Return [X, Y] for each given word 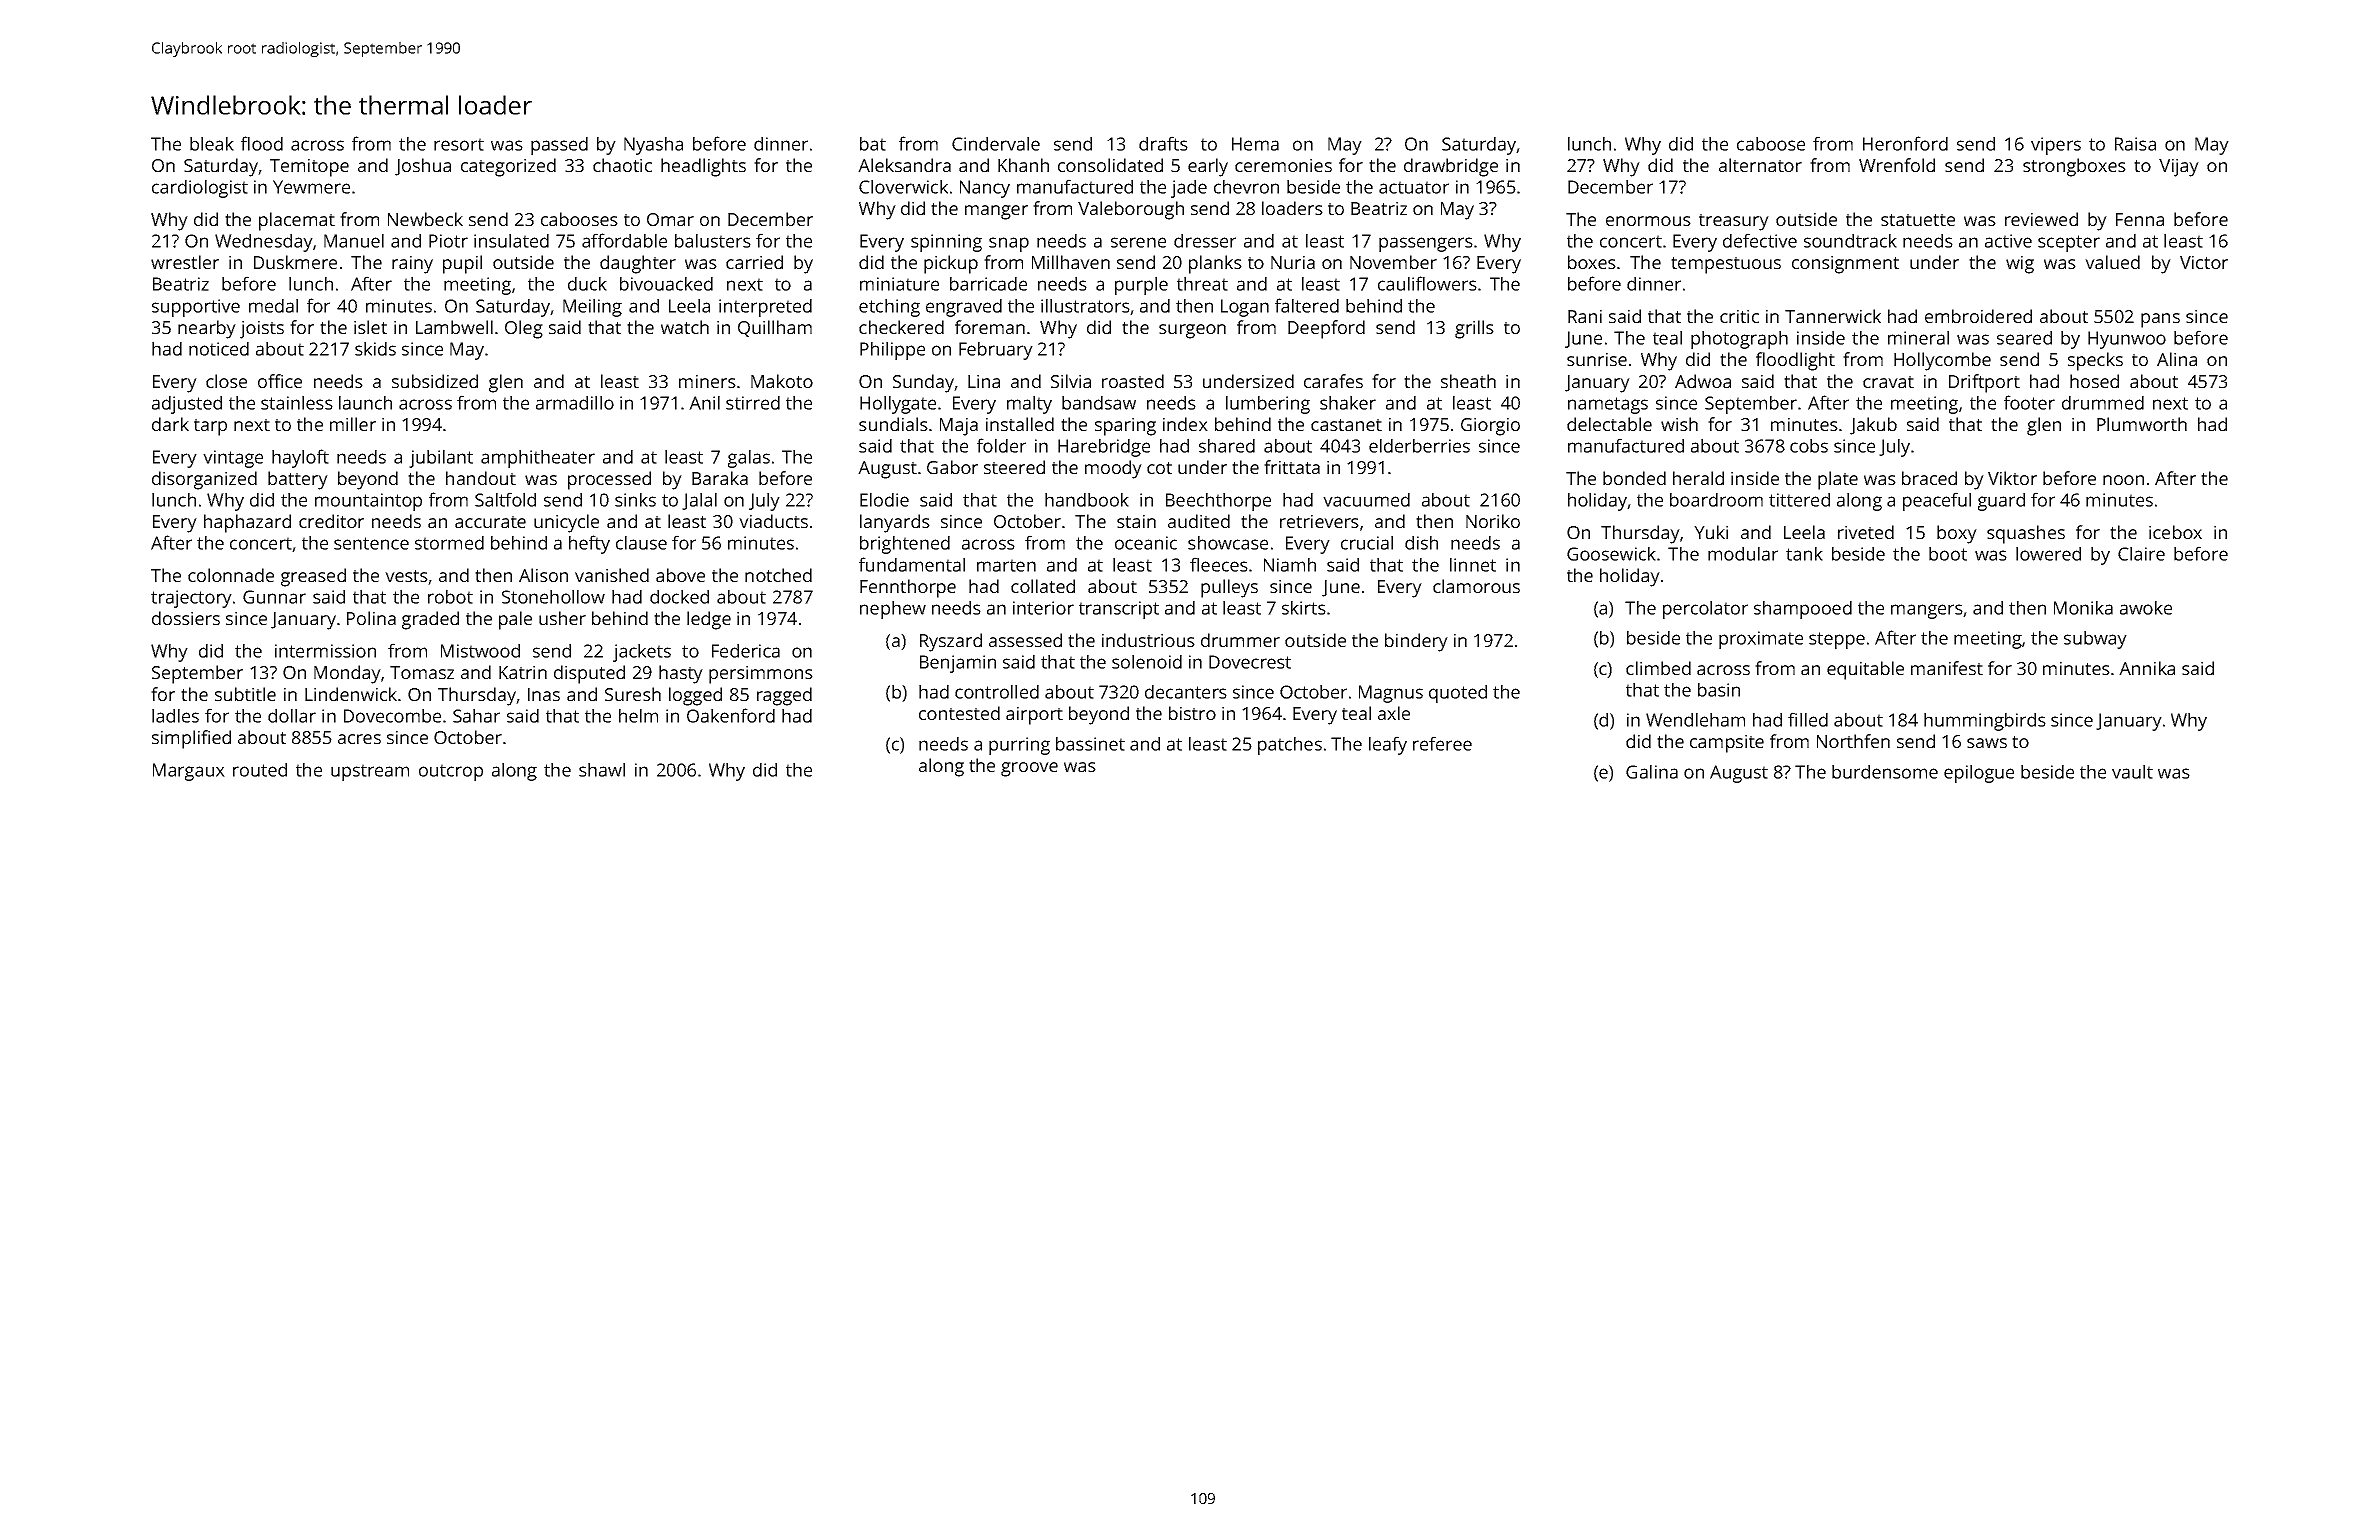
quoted [1458, 694]
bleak [212, 144]
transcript [1119, 610]
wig [2020, 265]
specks [2095, 361]
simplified [191, 739]
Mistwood [480, 651]
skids [375, 349]
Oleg [524, 329]
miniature [899, 284]
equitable [1865, 670]
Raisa [2135, 144]
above [680, 575]
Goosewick [1611, 554]
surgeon [1192, 331]
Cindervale [996, 144]
